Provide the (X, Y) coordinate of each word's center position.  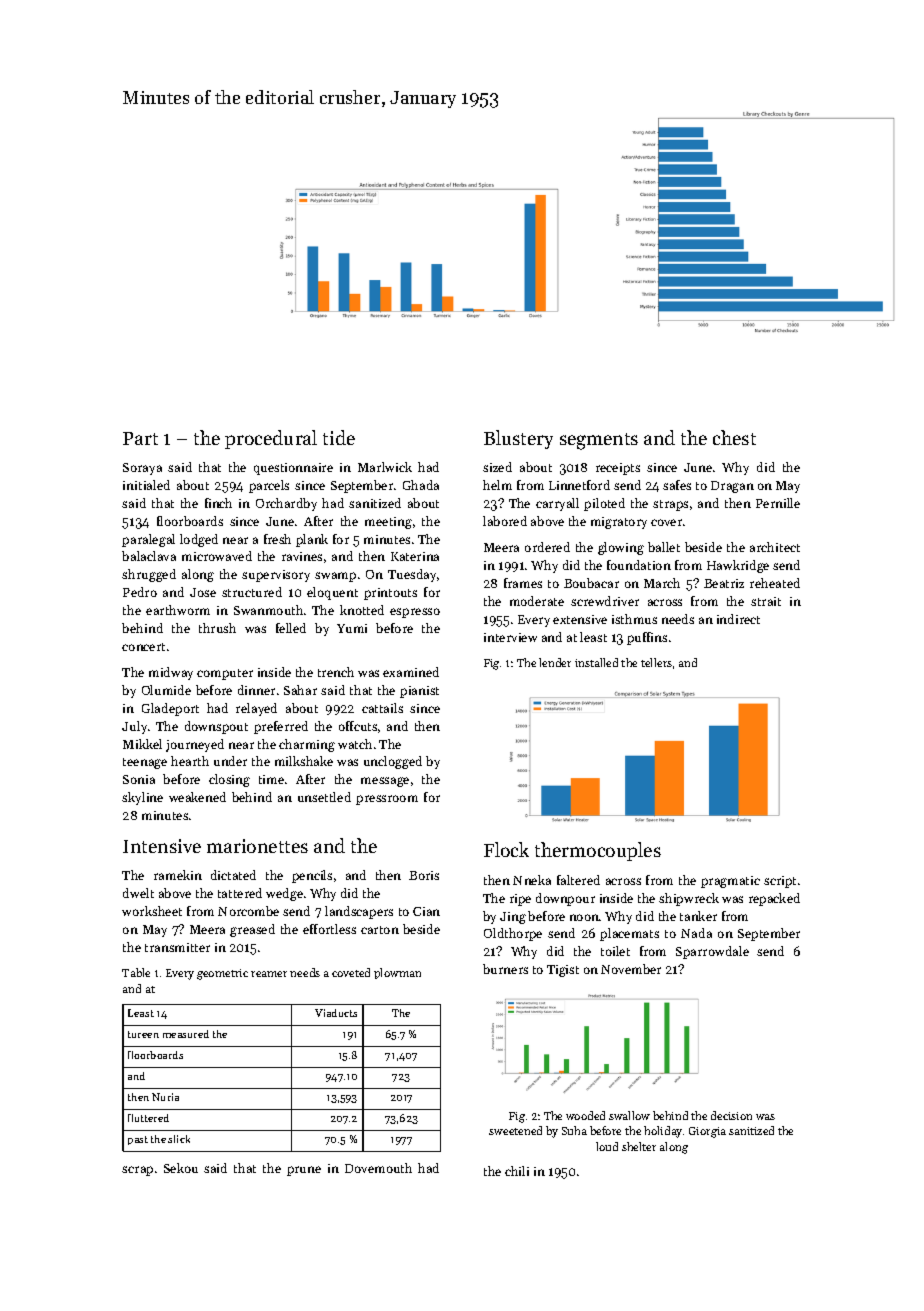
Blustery (518, 439)
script (780, 882)
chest (734, 437)
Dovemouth (378, 1168)
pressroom (387, 800)
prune (304, 1171)
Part (140, 438)
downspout (216, 727)
